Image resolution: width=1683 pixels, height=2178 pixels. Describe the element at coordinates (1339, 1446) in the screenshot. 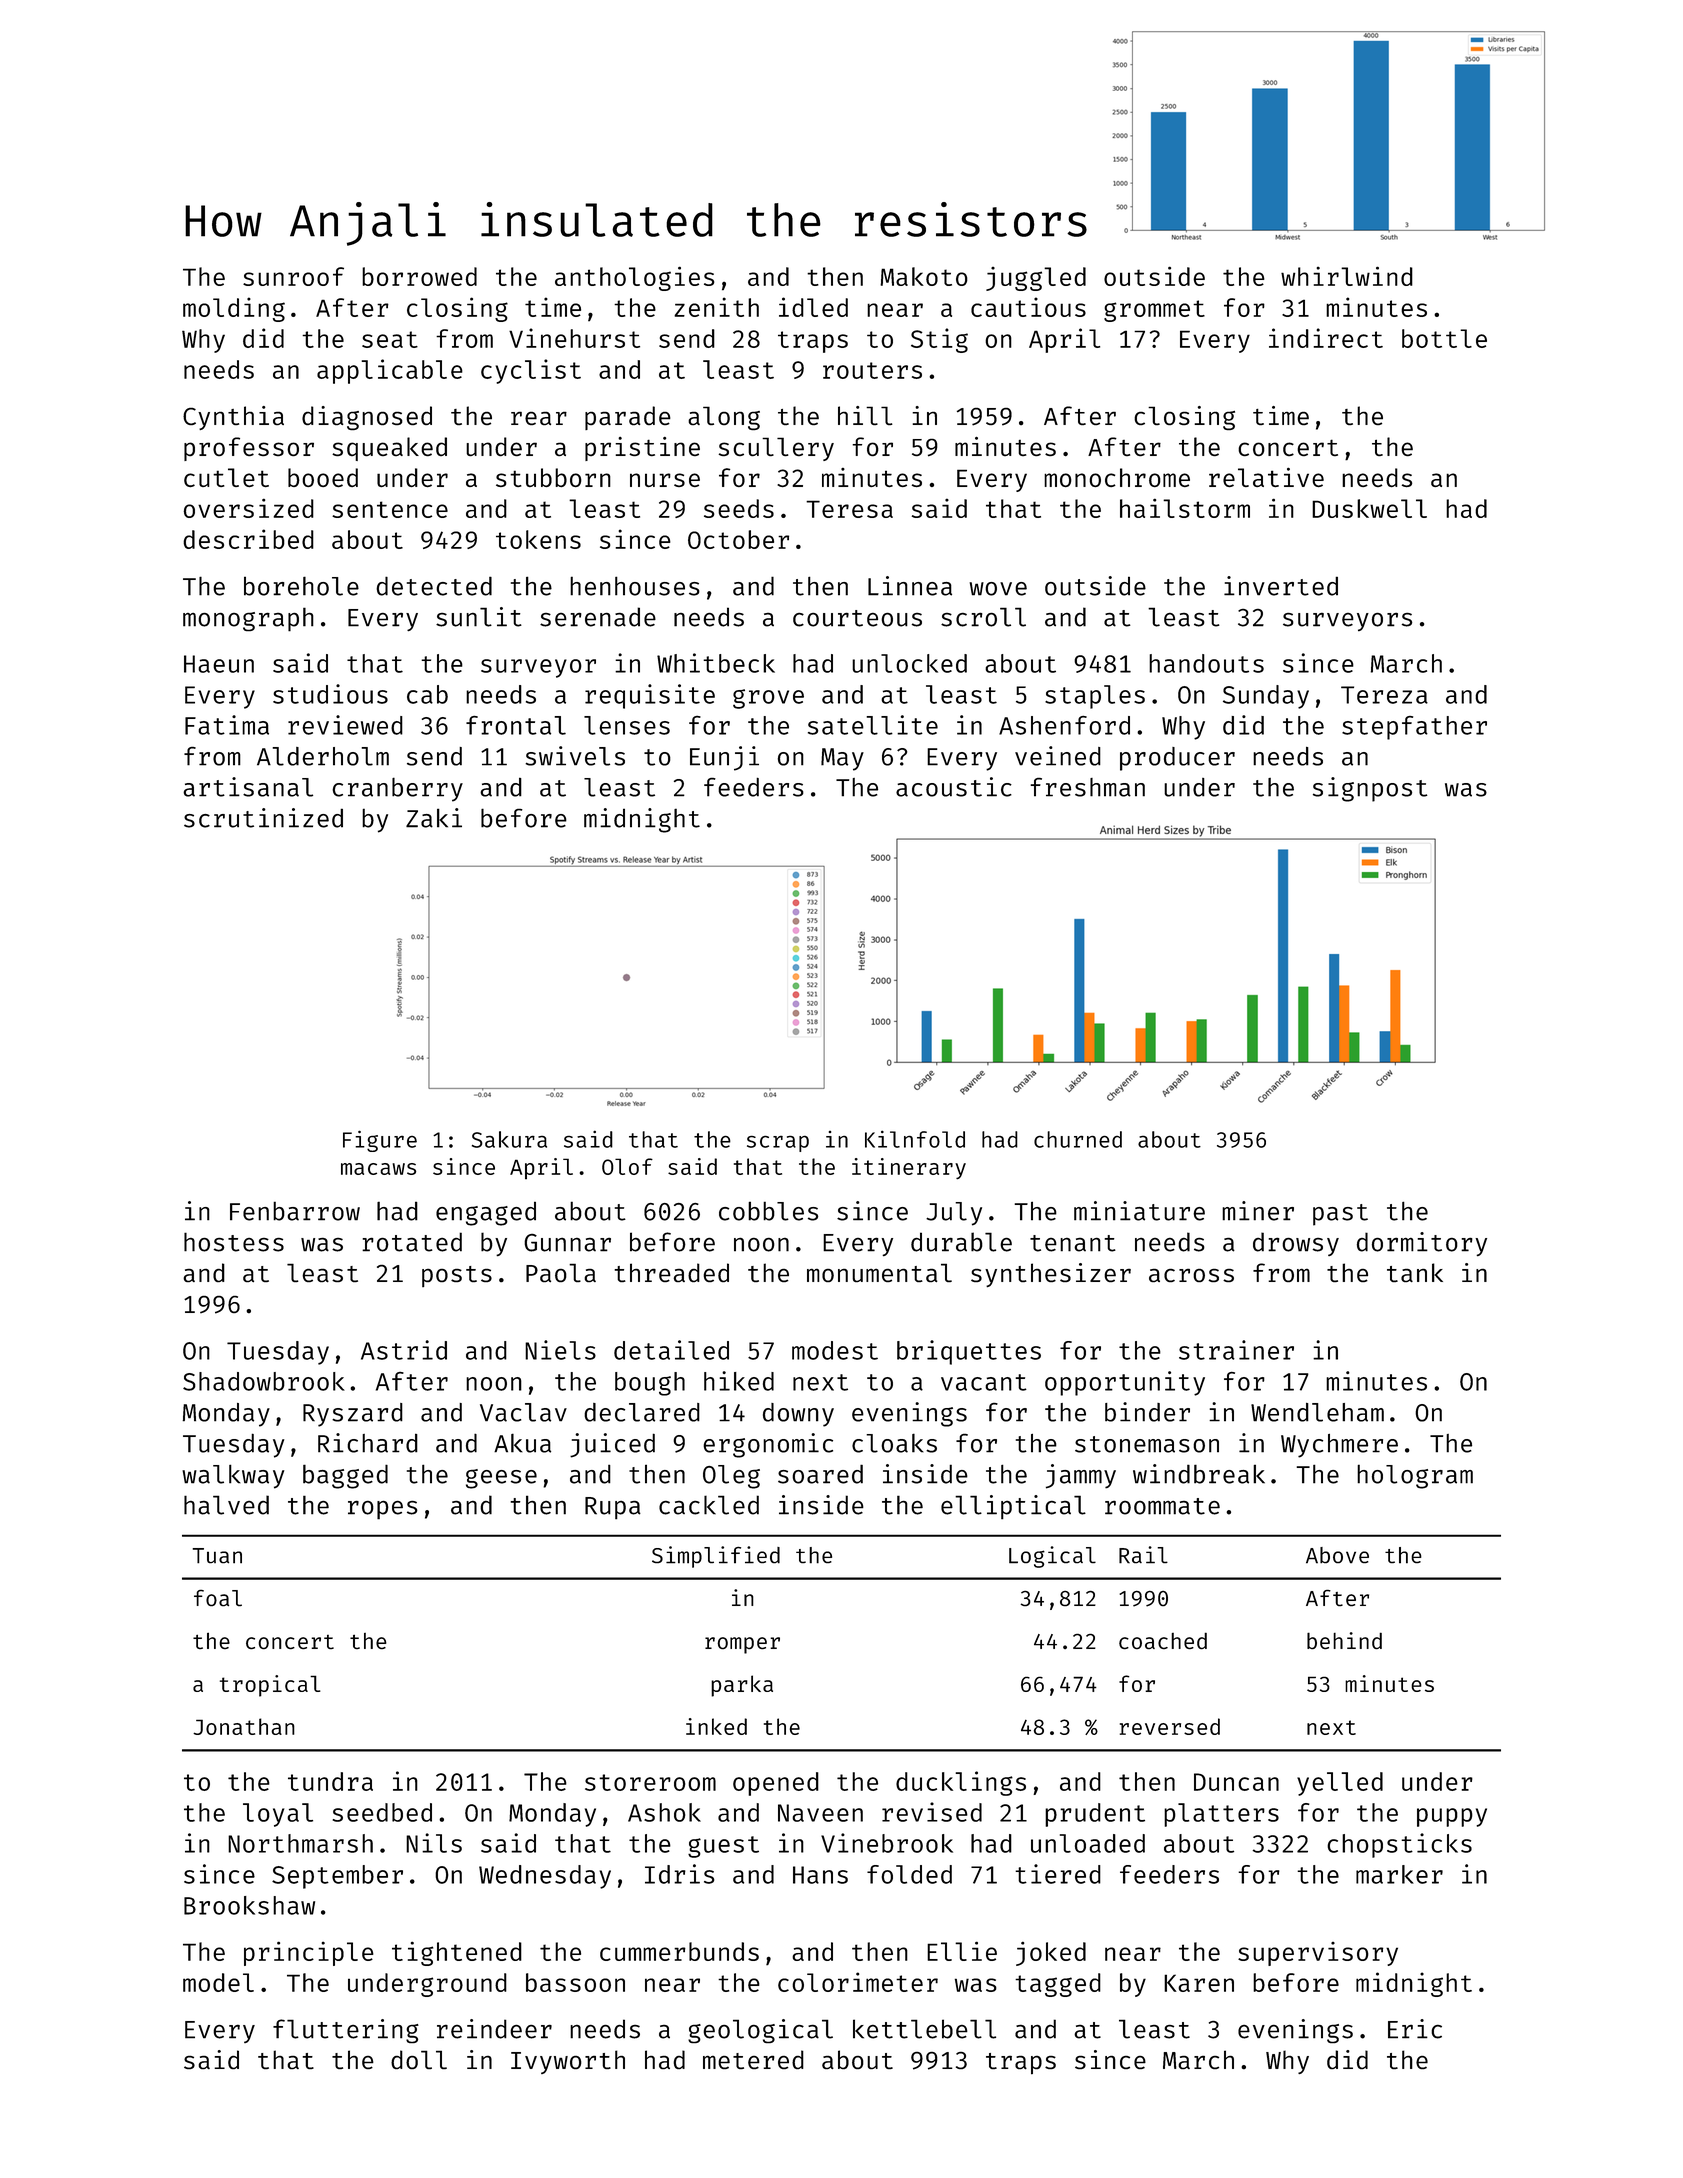

I see `Wychmere` at that location.
